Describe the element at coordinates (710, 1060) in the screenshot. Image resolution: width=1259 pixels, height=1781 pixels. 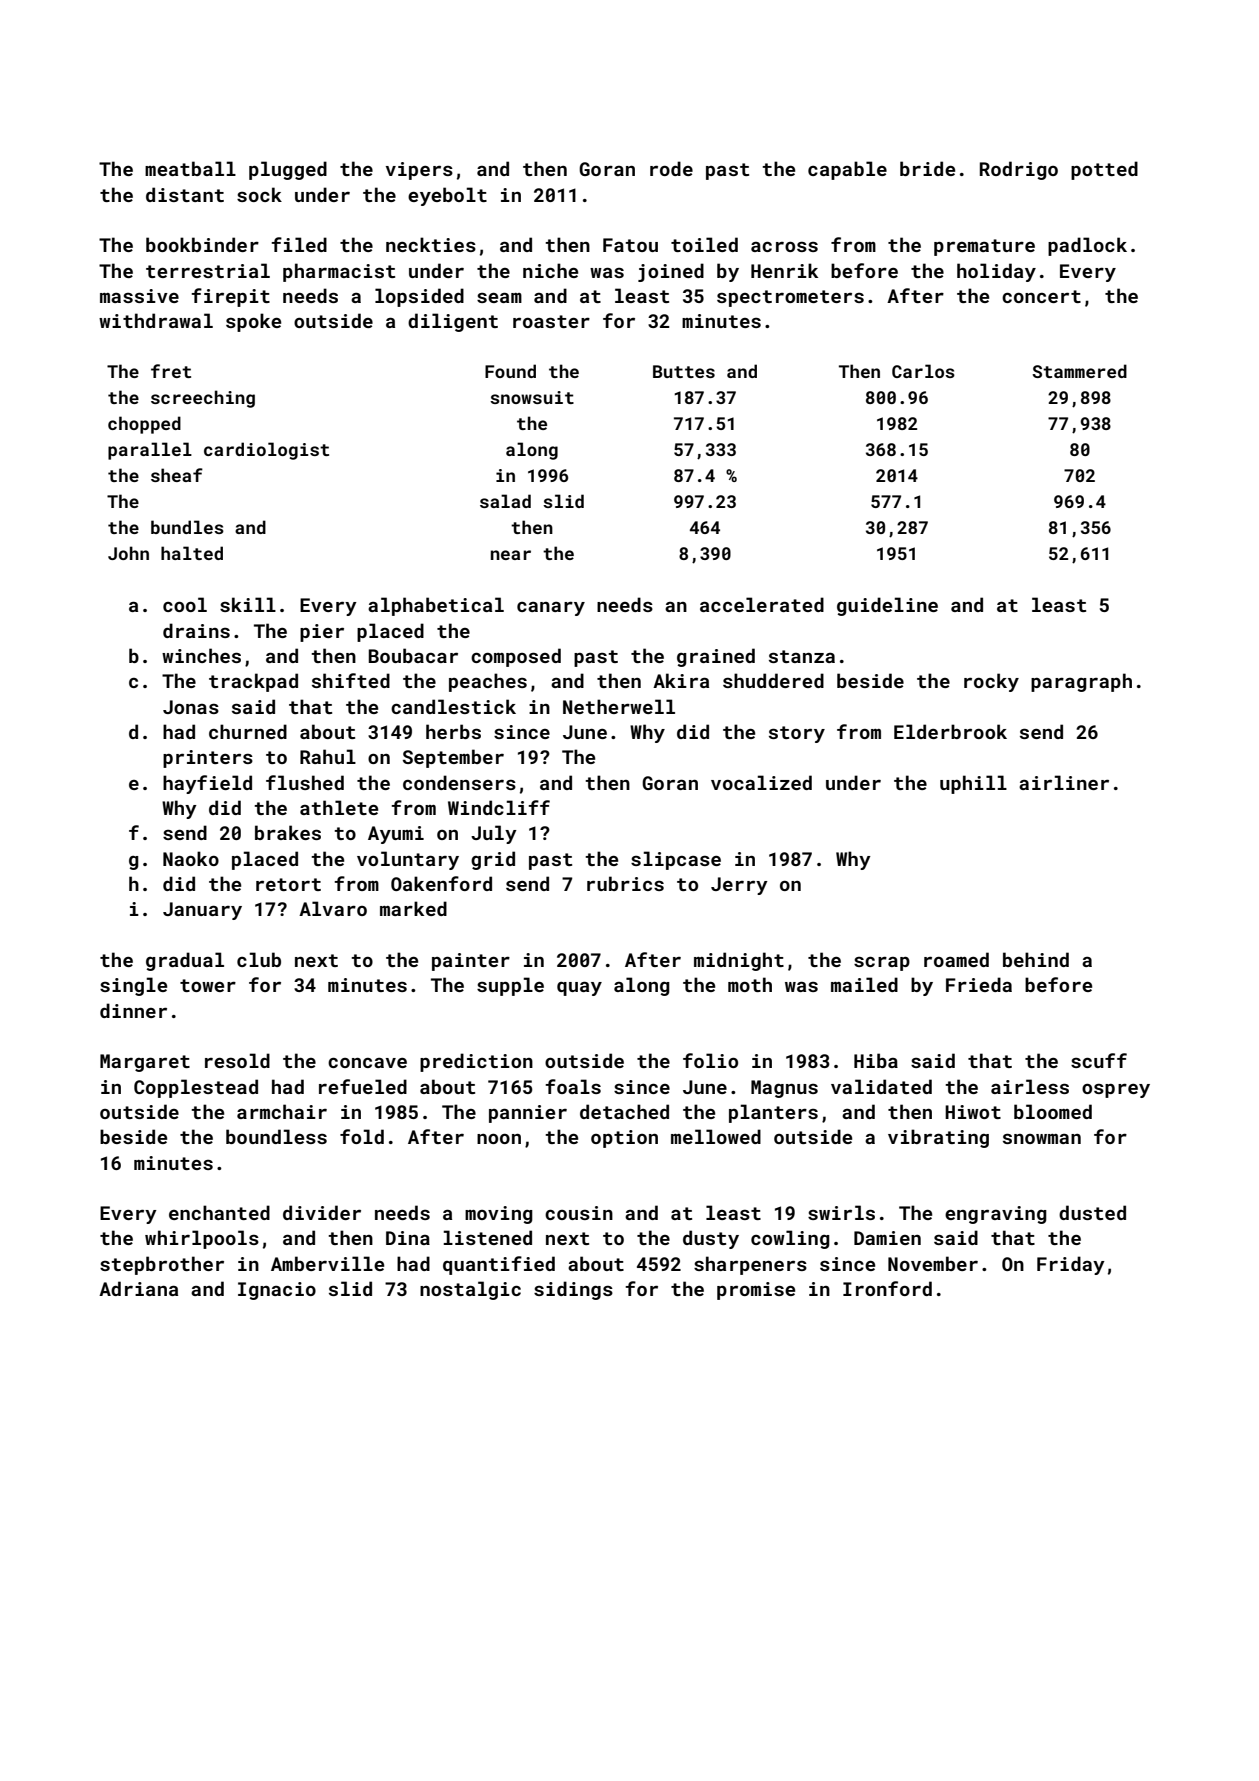
I see `folio` at that location.
